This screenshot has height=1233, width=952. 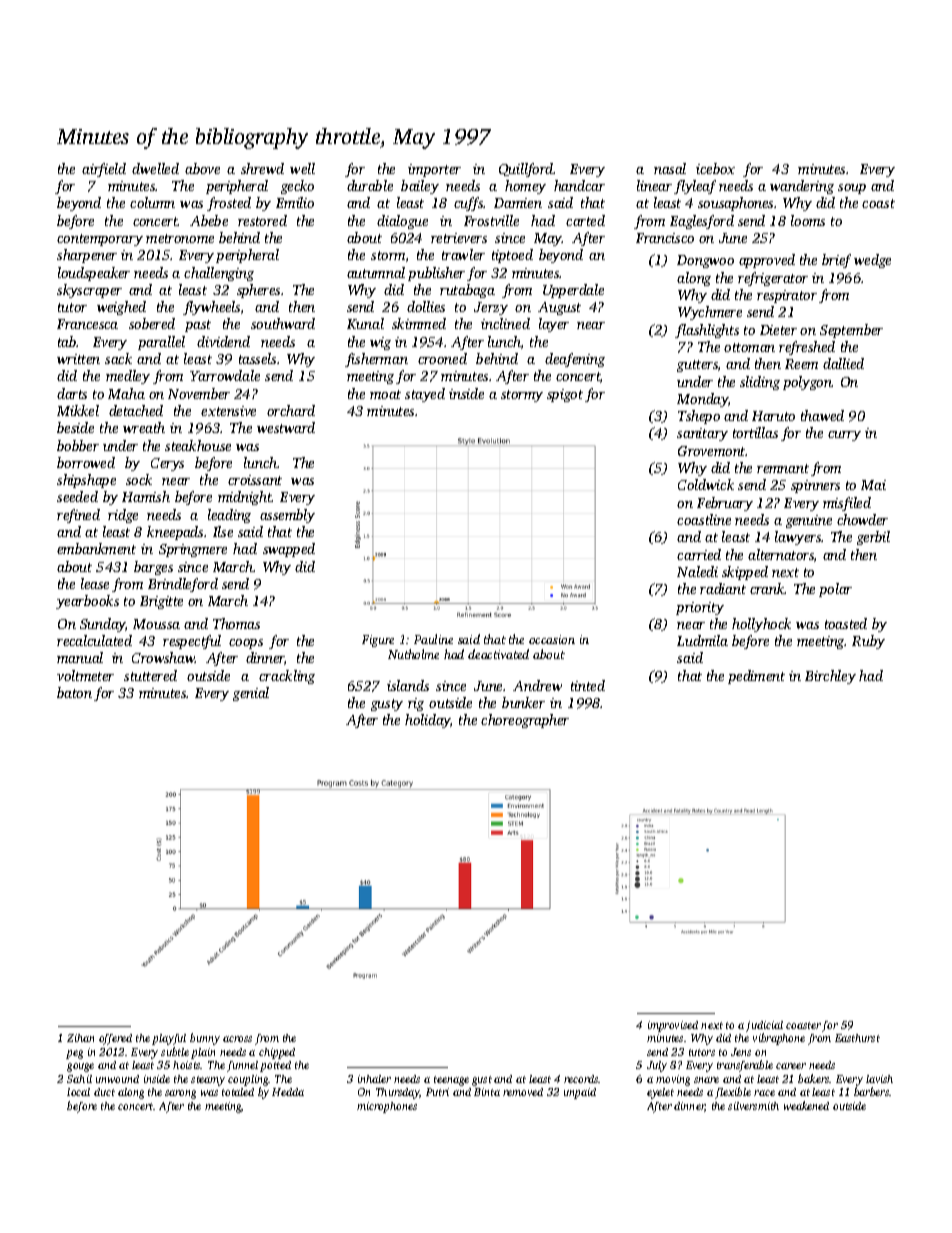 What do you see at coordinates (871, 1091) in the screenshot?
I see `barbers` at bounding box center [871, 1091].
